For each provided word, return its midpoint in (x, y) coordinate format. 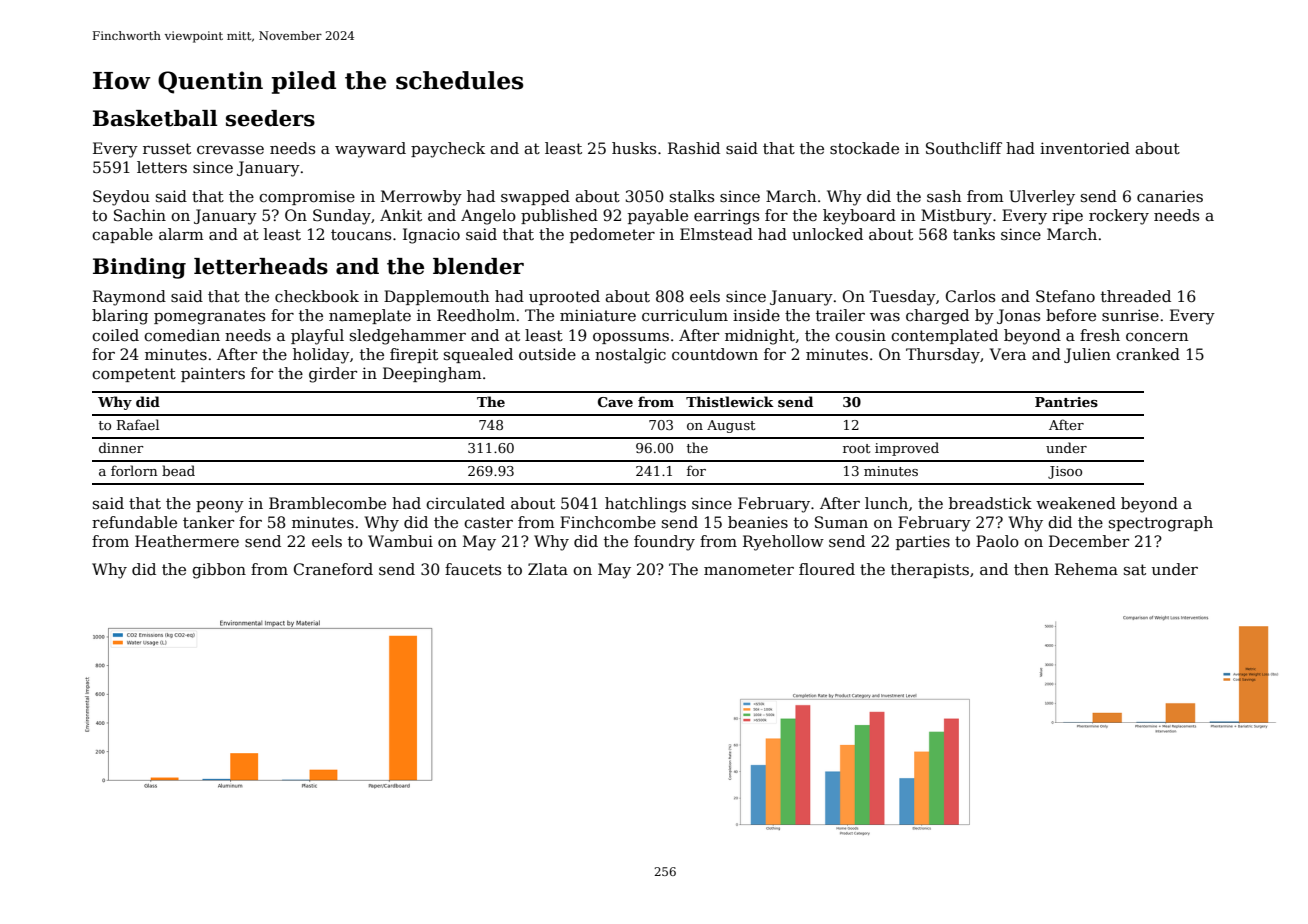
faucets (473, 569)
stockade (864, 148)
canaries (1170, 196)
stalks (692, 196)
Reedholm (476, 315)
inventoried (1085, 148)
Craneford (333, 569)
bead (178, 470)
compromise (307, 197)
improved (907, 449)
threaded (1136, 296)
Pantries (1066, 402)
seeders (270, 118)
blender (478, 266)
